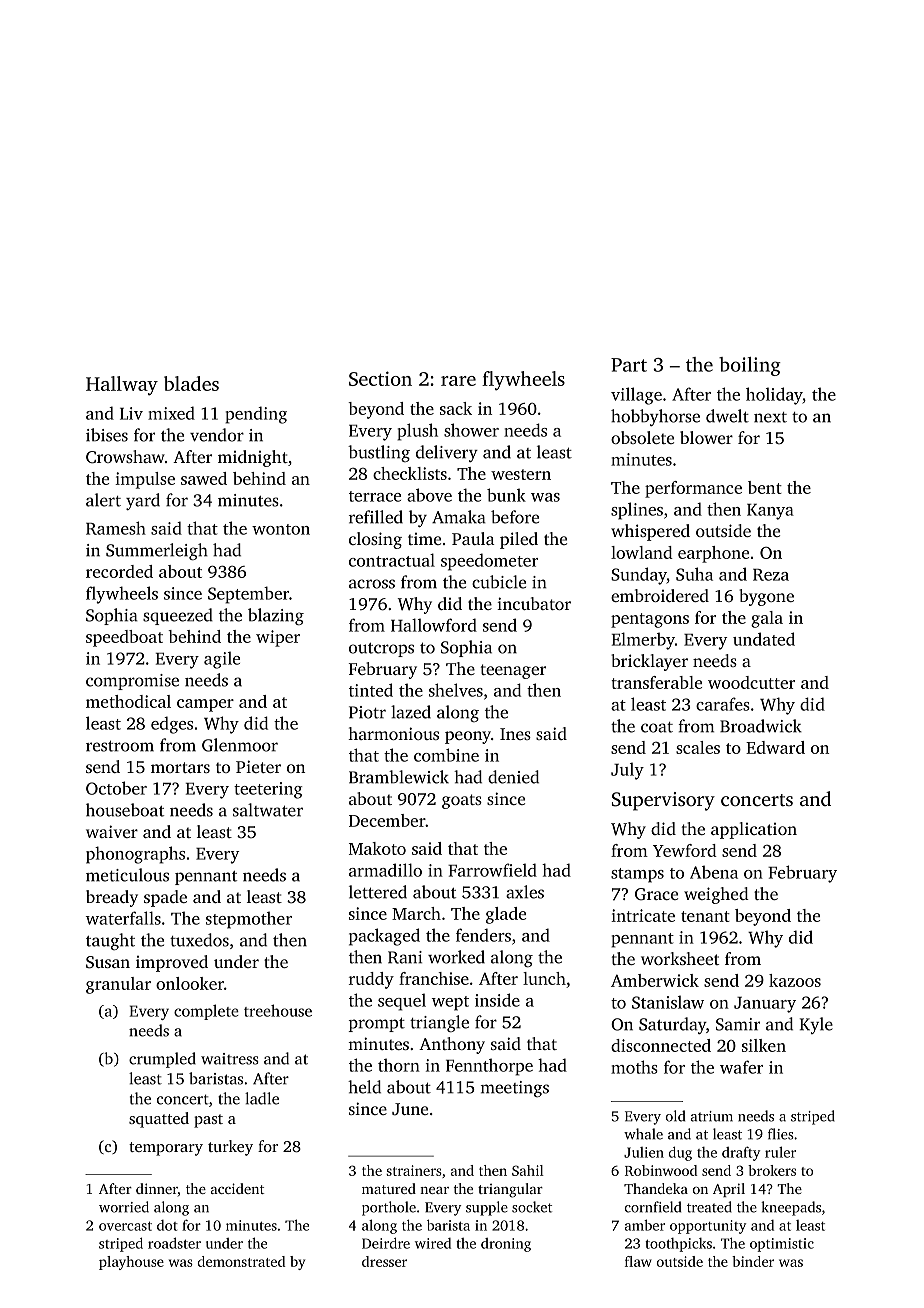 The width and height of the image is (924, 1308). Describe the element at coordinates (544, 978) in the image. I see `lunch` at that location.
